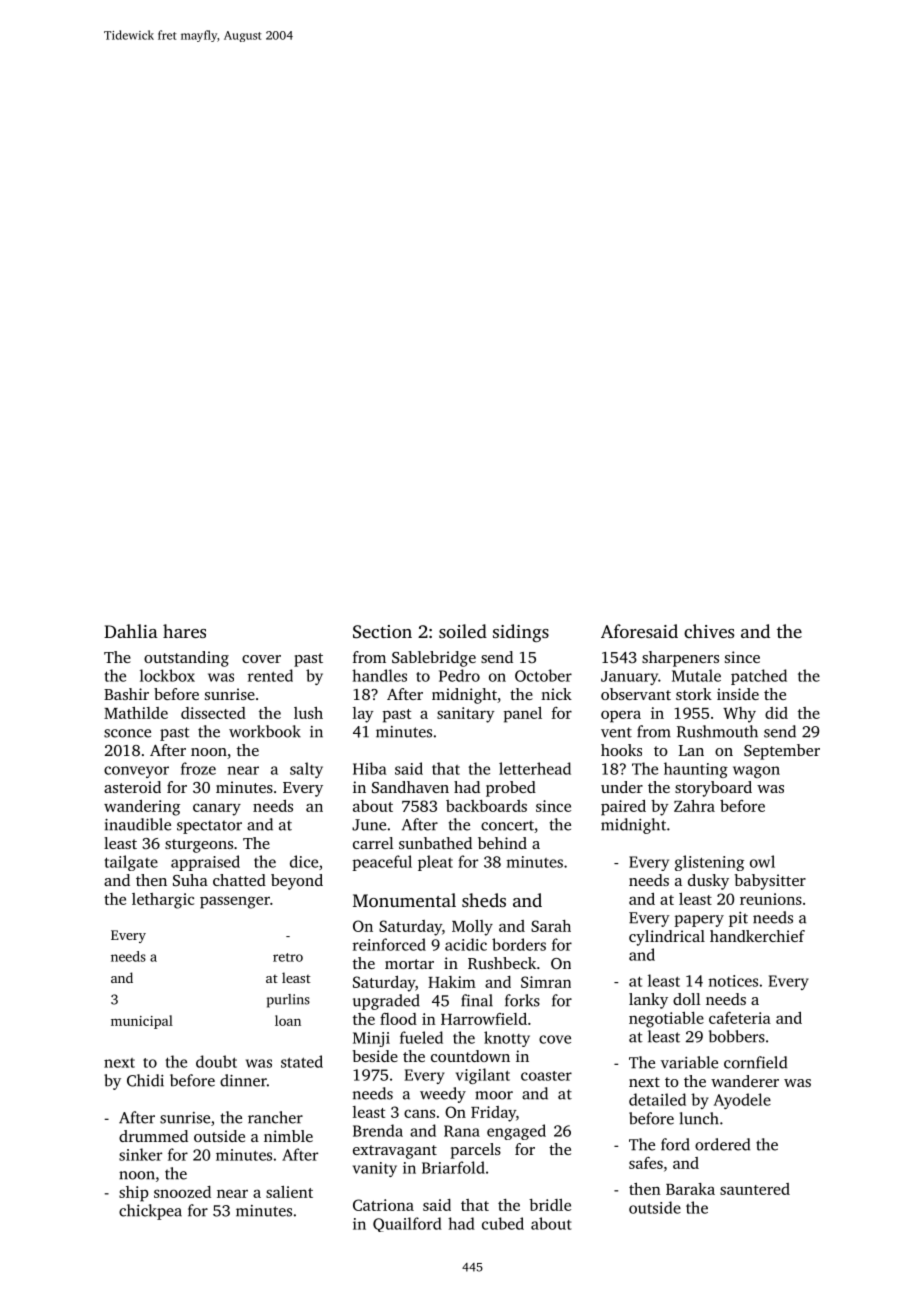  What do you see at coordinates (629, 678) in the screenshot?
I see `January` at bounding box center [629, 678].
